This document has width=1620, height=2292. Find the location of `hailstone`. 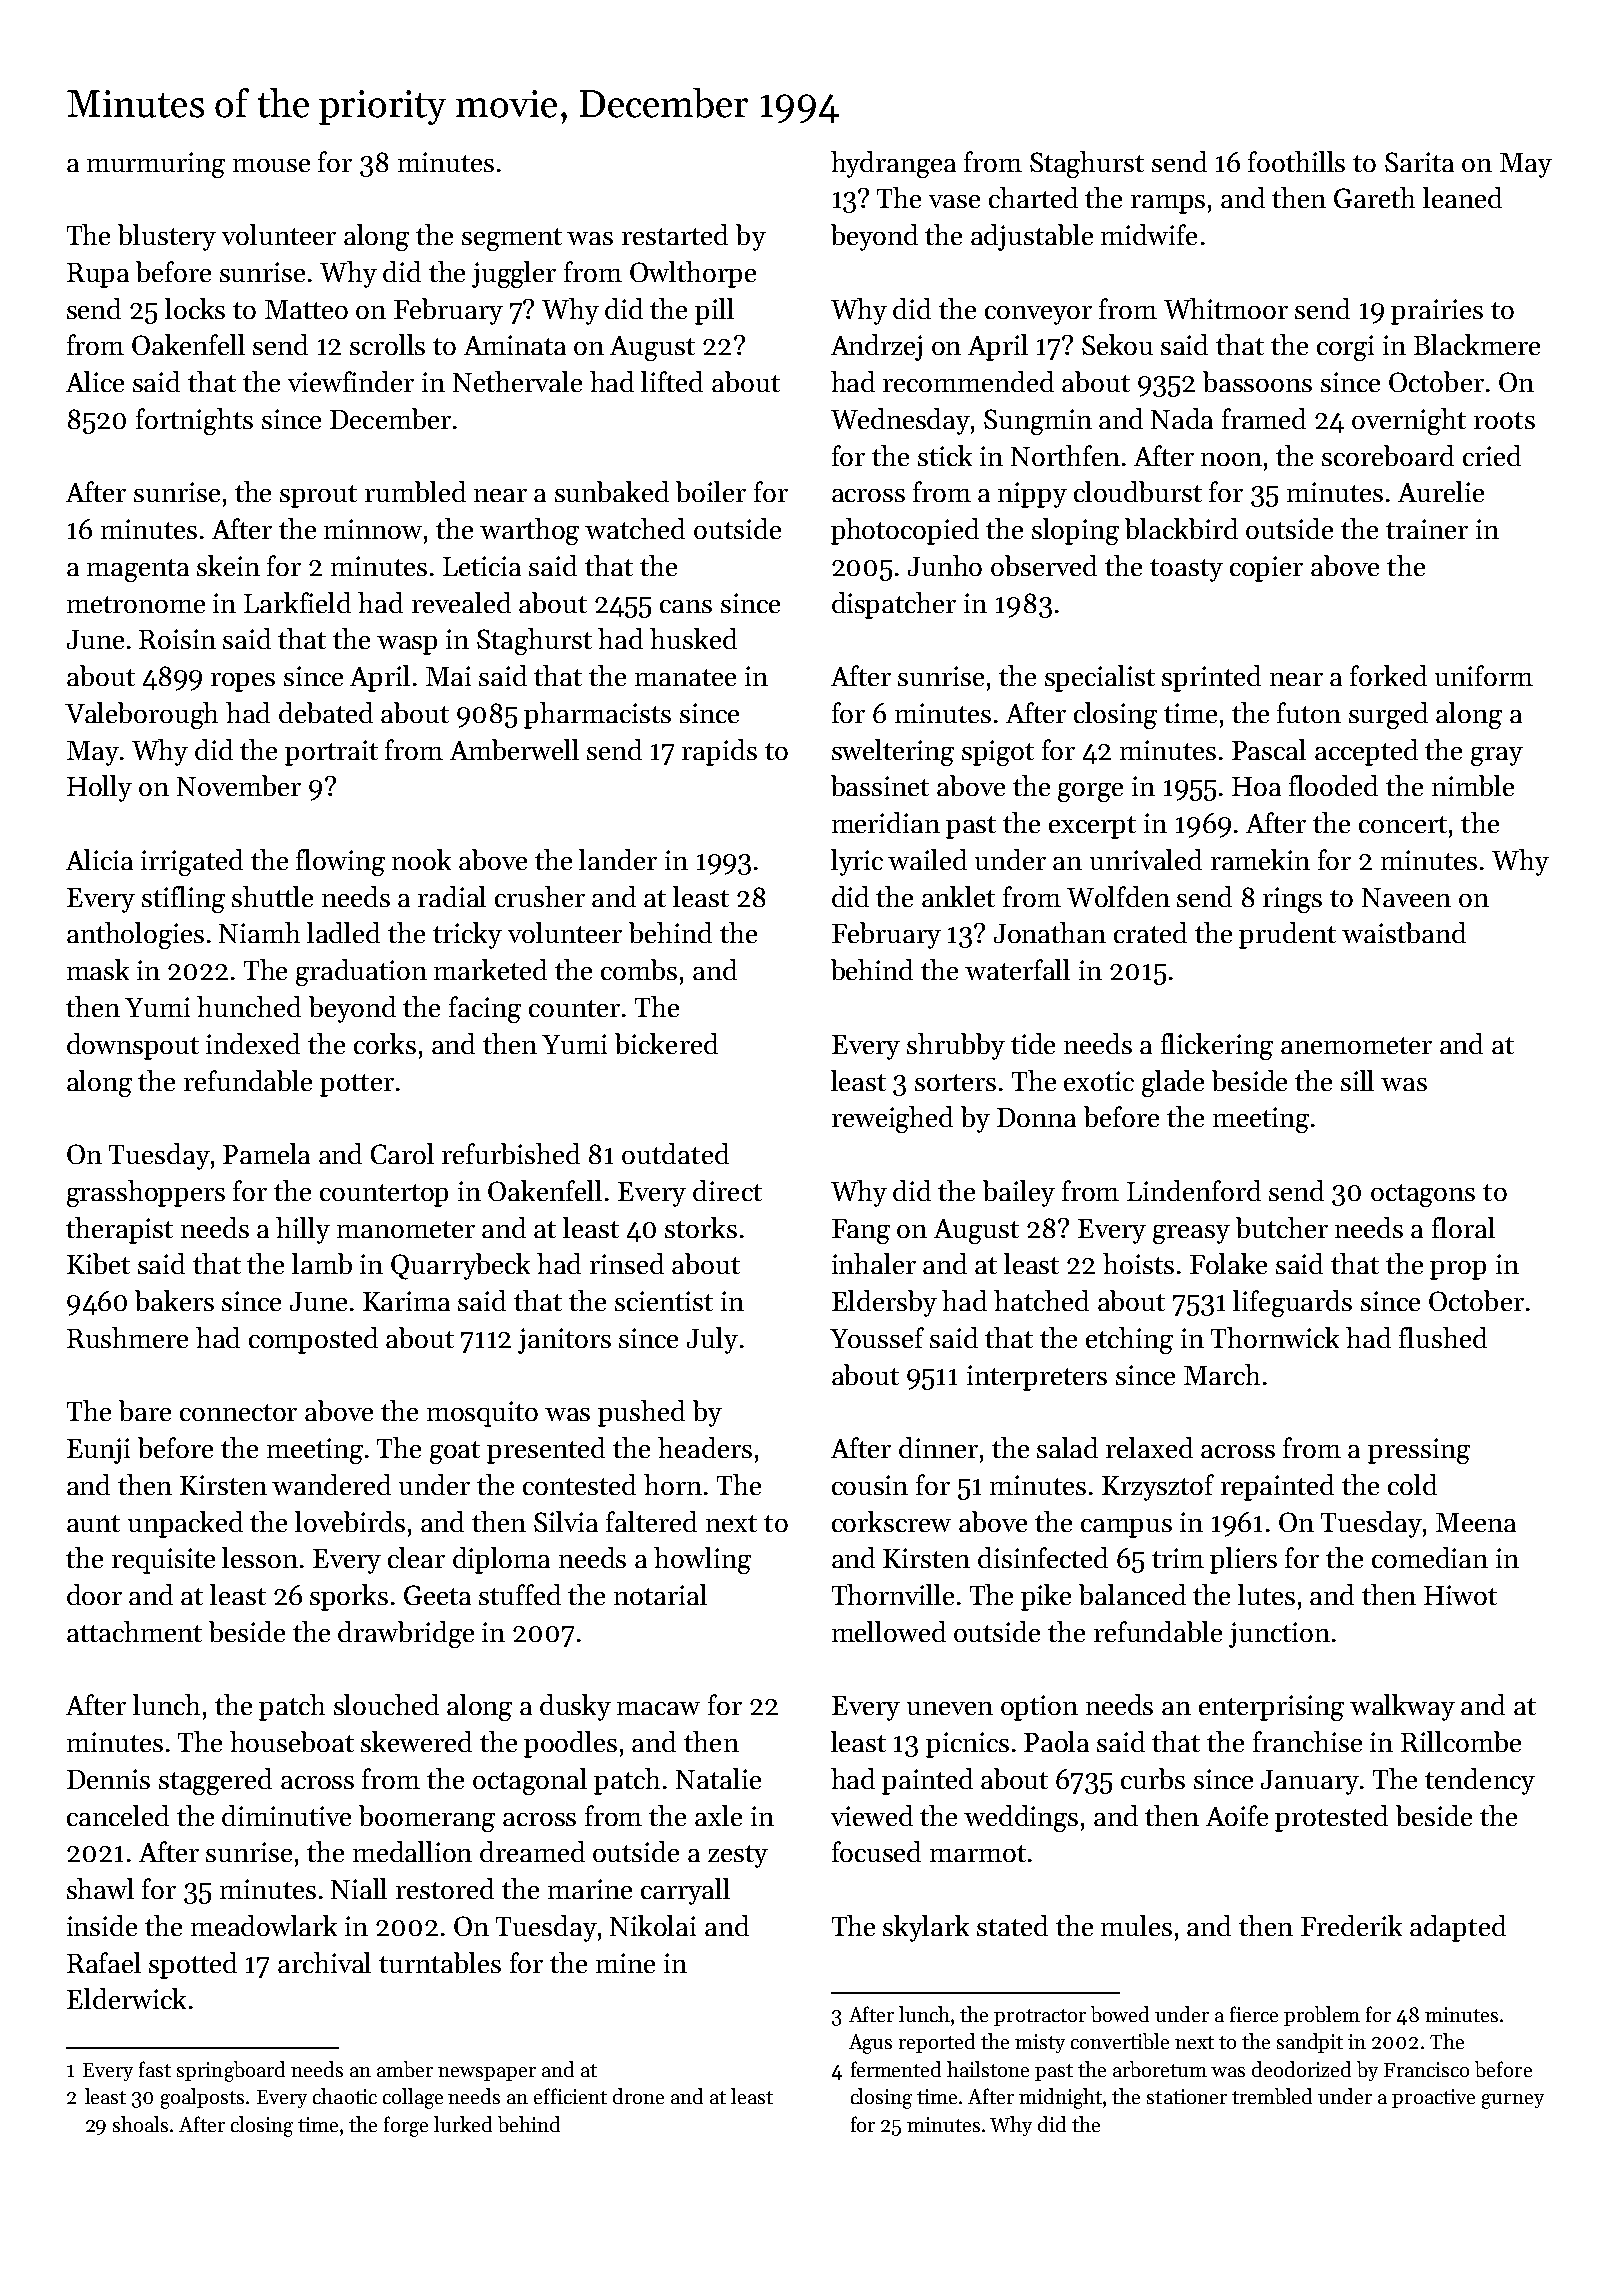

hailstone is located at coordinates (988, 2069).
